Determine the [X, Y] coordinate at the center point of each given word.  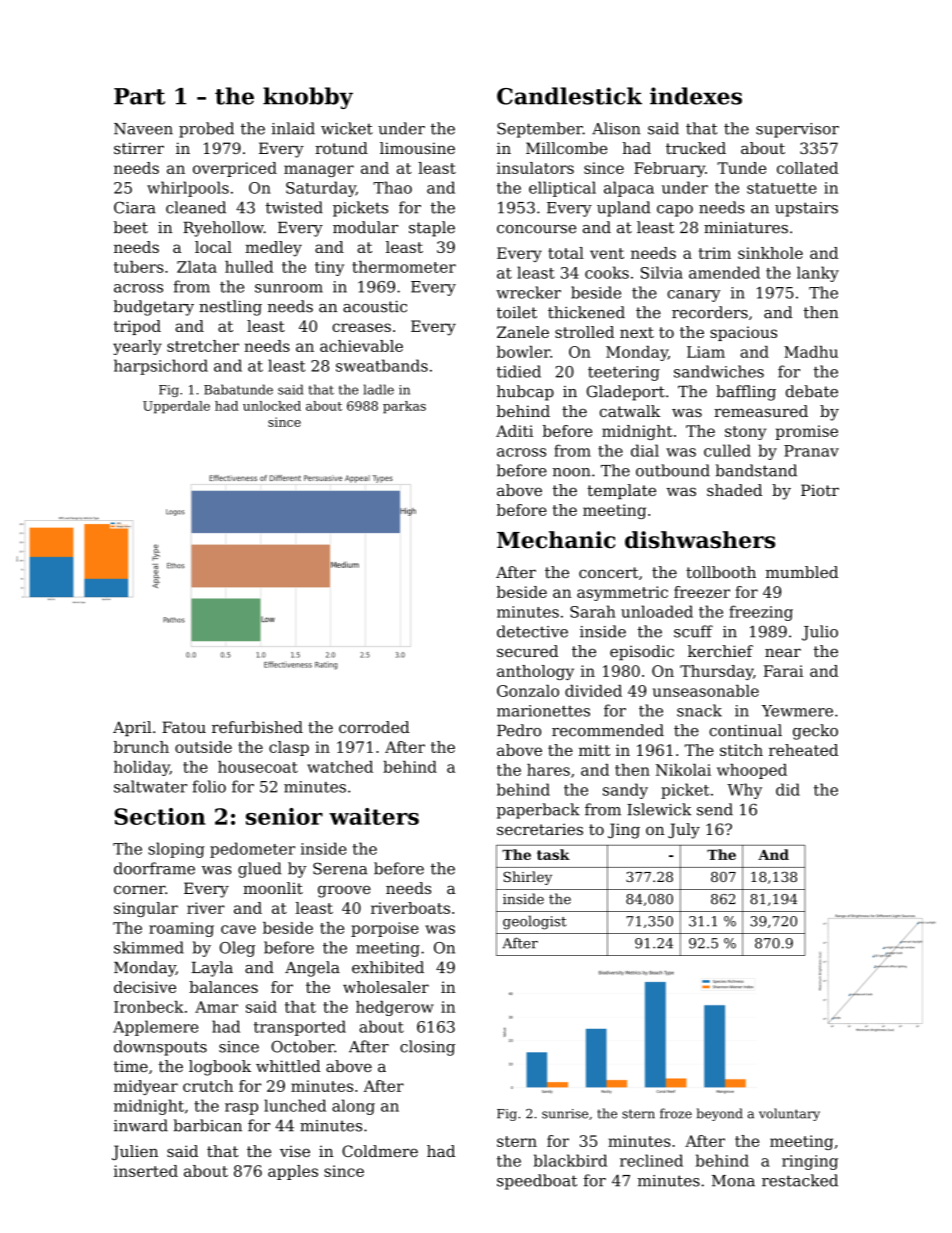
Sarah [592, 611]
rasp [241, 1109]
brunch [141, 747]
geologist [534, 922]
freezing [761, 613]
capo [675, 211]
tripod [137, 327]
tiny [329, 268]
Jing [624, 831]
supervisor [797, 130]
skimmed [149, 947]
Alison [616, 128]
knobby [308, 98]
